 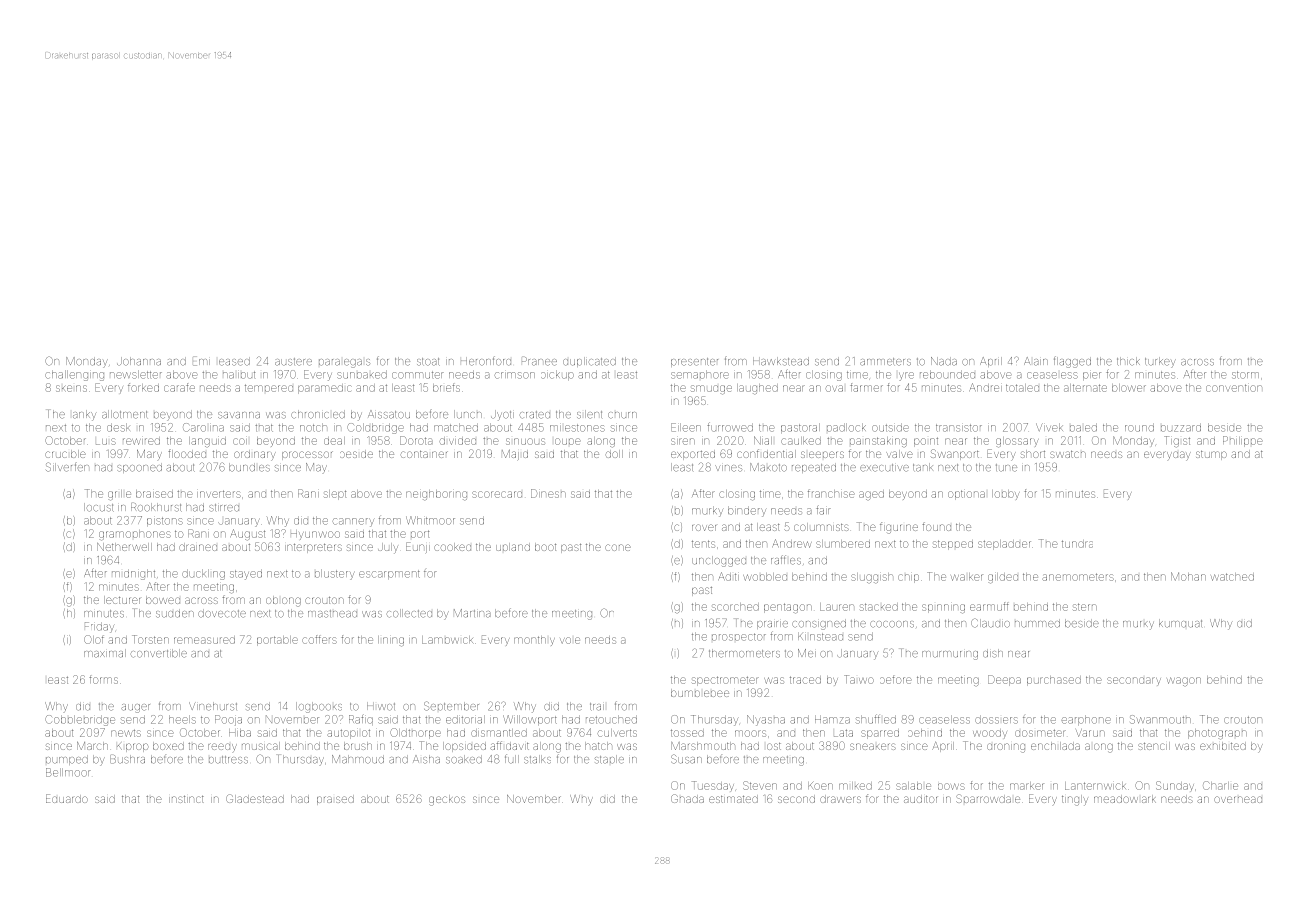 What do you see at coordinates (735, 607) in the screenshot?
I see `scorched` at bounding box center [735, 607].
